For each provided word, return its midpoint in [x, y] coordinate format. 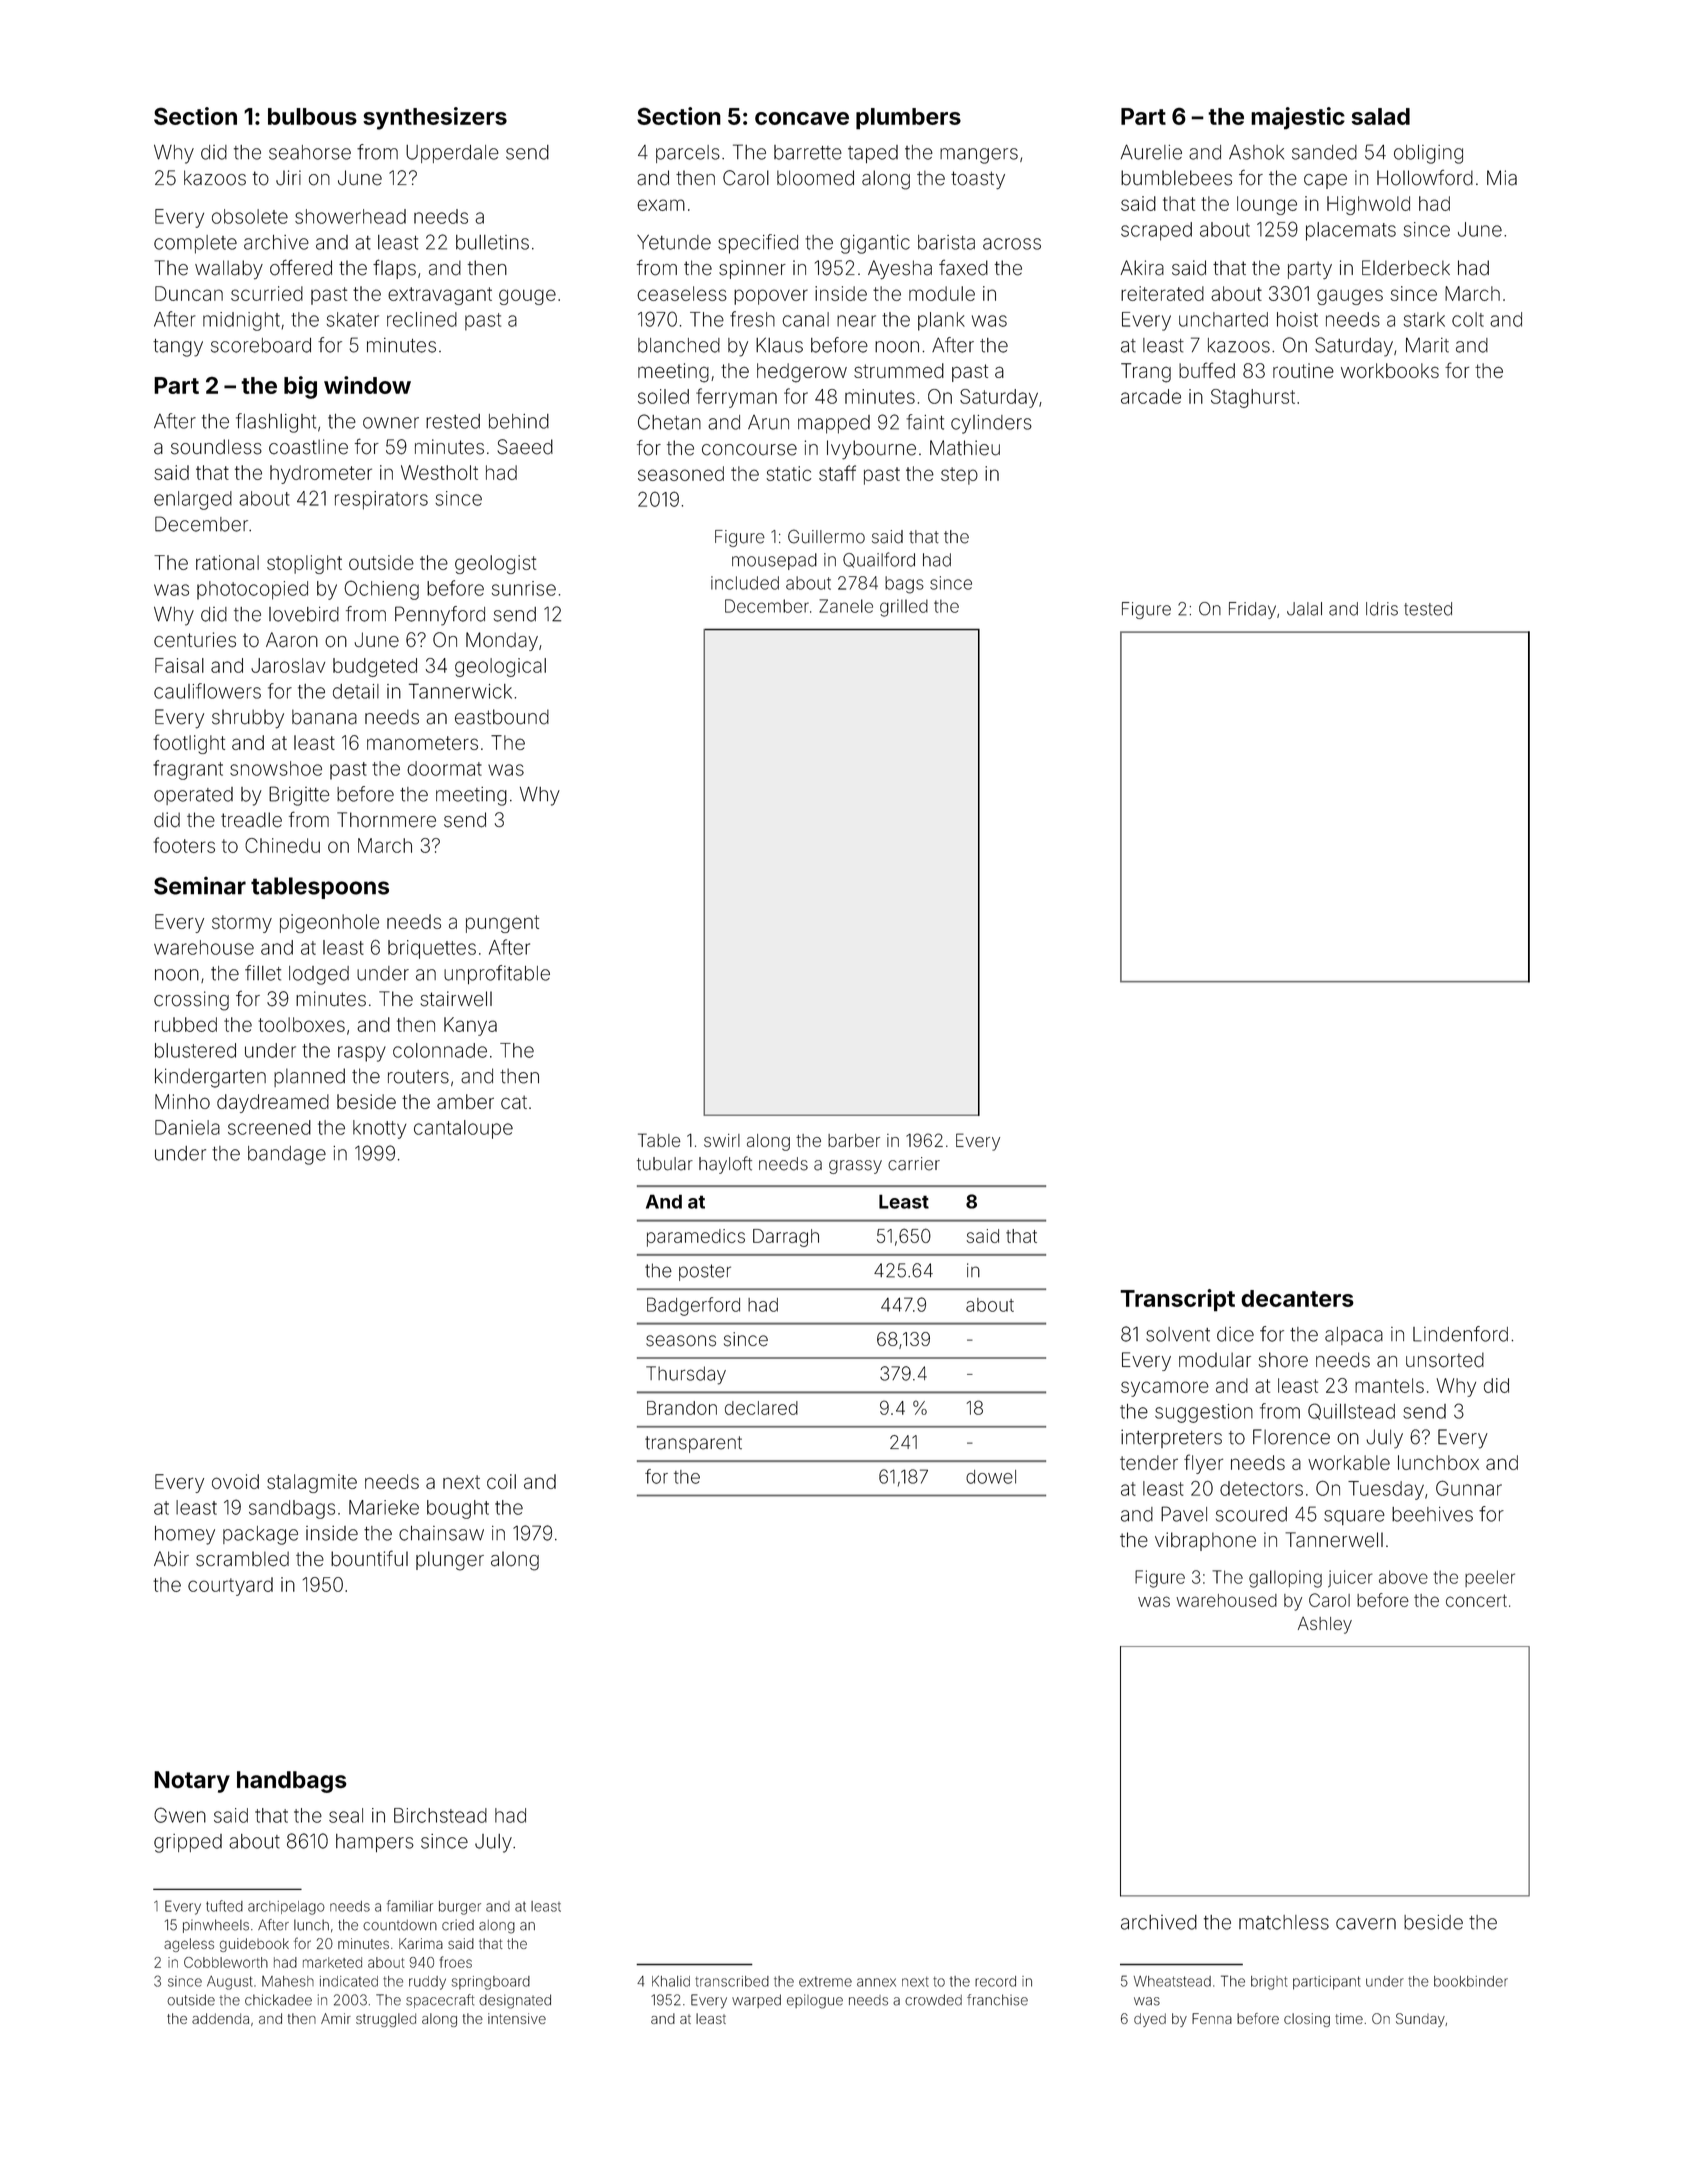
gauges [1350, 297]
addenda [220, 2018]
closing [1307, 2020]
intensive [517, 2018]
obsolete [250, 216]
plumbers [908, 119]
